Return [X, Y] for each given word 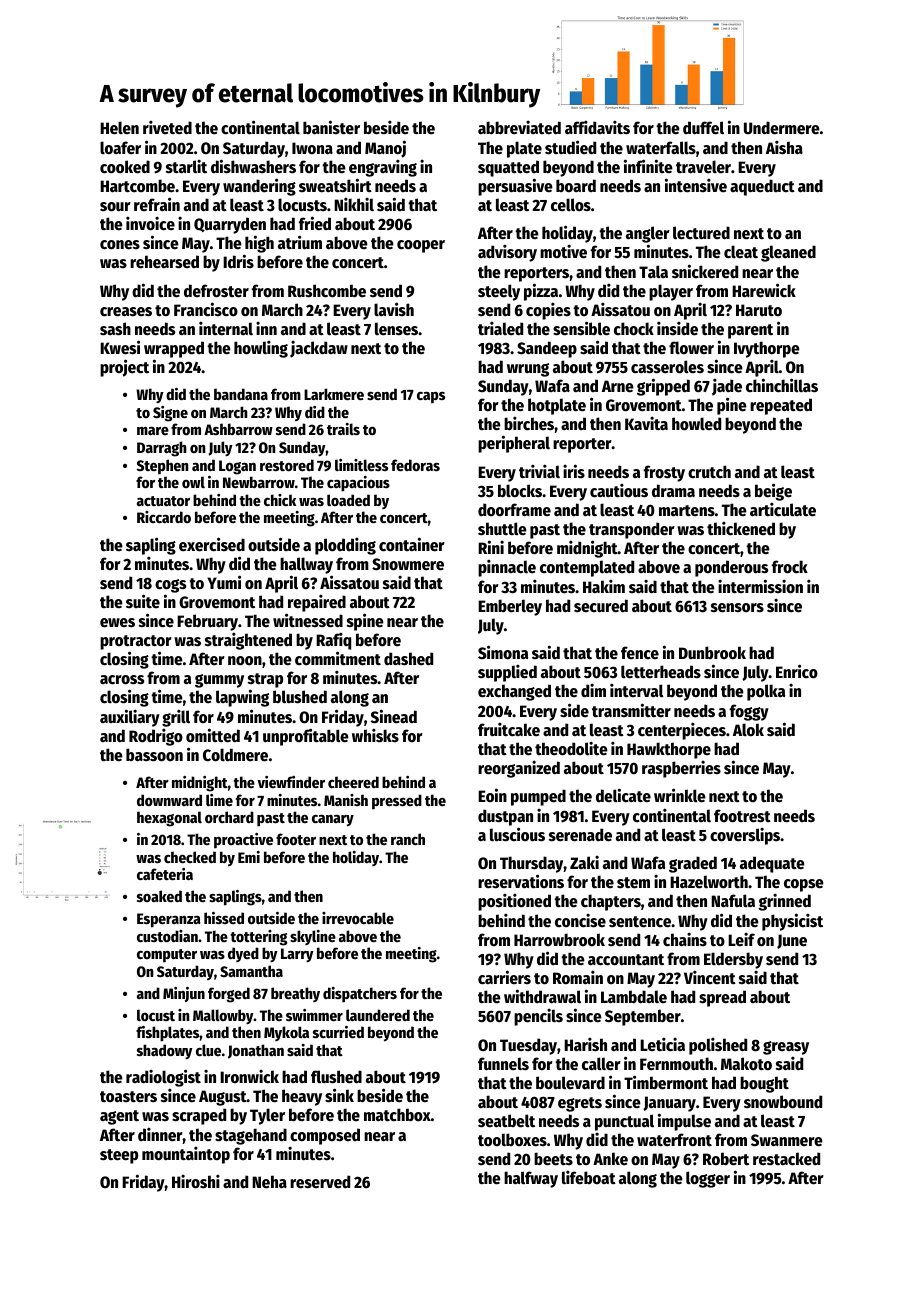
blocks [520, 491]
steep [119, 1156]
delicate [623, 795]
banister [331, 127]
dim [593, 690]
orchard [229, 817]
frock [790, 567]
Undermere [782, 128]
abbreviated [519, 127]
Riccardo [164, 517]
